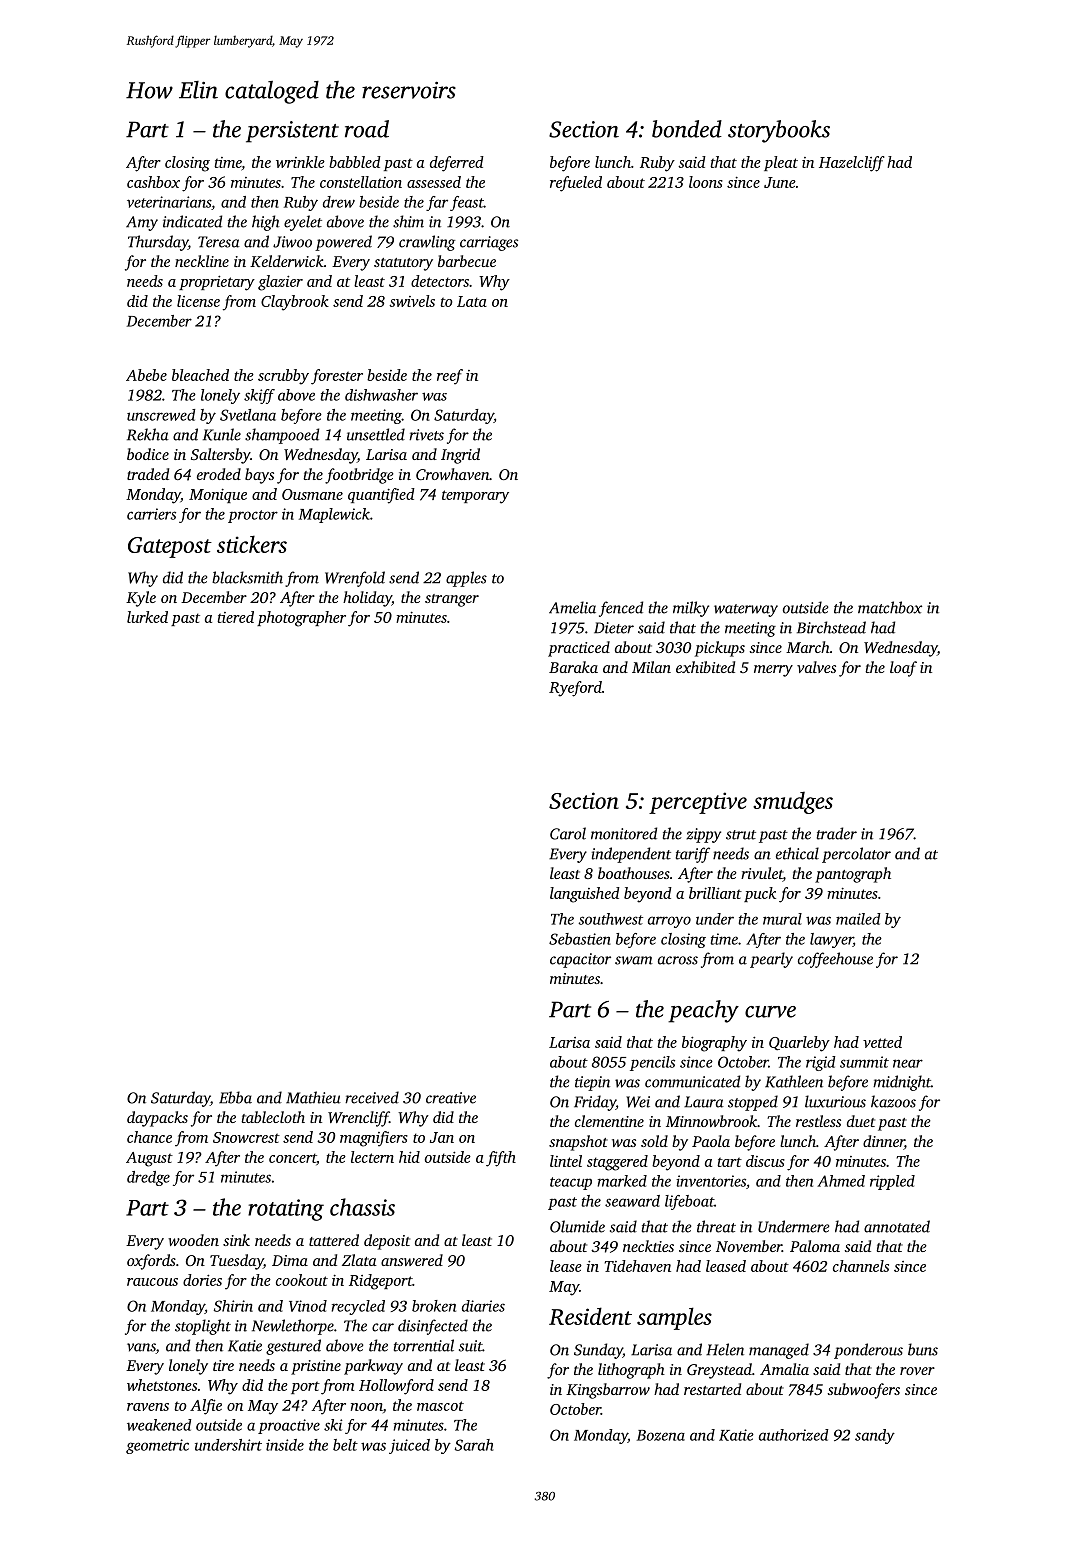 This image has width=1069, height=1548. What do you see at coordinates (266, 223) in the image?
I see `high` at bounding box center [266, 223].
